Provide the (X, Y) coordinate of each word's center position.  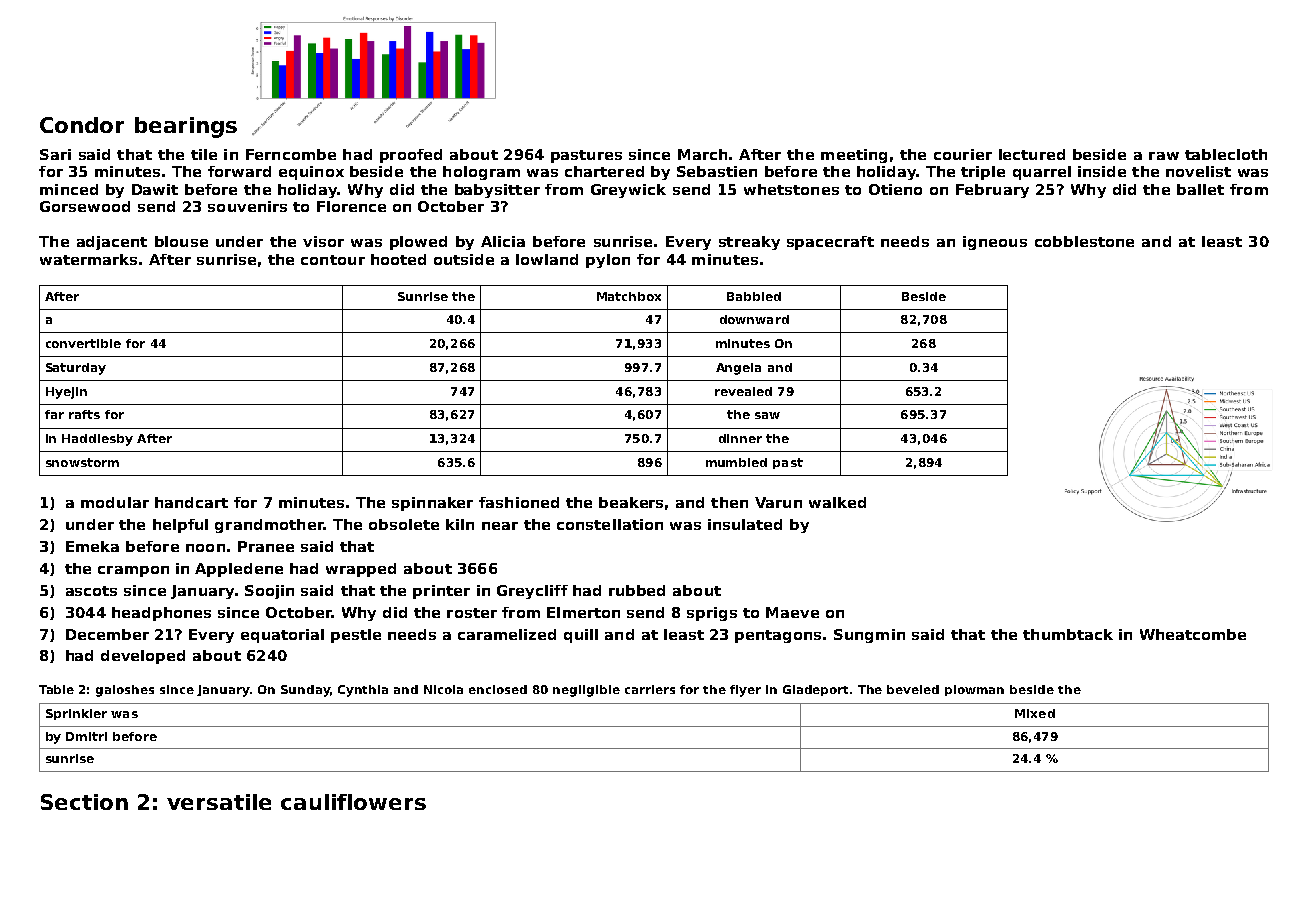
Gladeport (815, 690)
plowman (974, 690)
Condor (82, 125)
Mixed (1035, 713)
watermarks (88, 259)
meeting (854, 156)
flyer (745, 691)
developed (143, 657)
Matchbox (629, 296)
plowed (418, 243)
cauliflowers (353, 802)
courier (963, 154)
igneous (995, 243)
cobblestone (1084, 241)
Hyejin (66, 393)
